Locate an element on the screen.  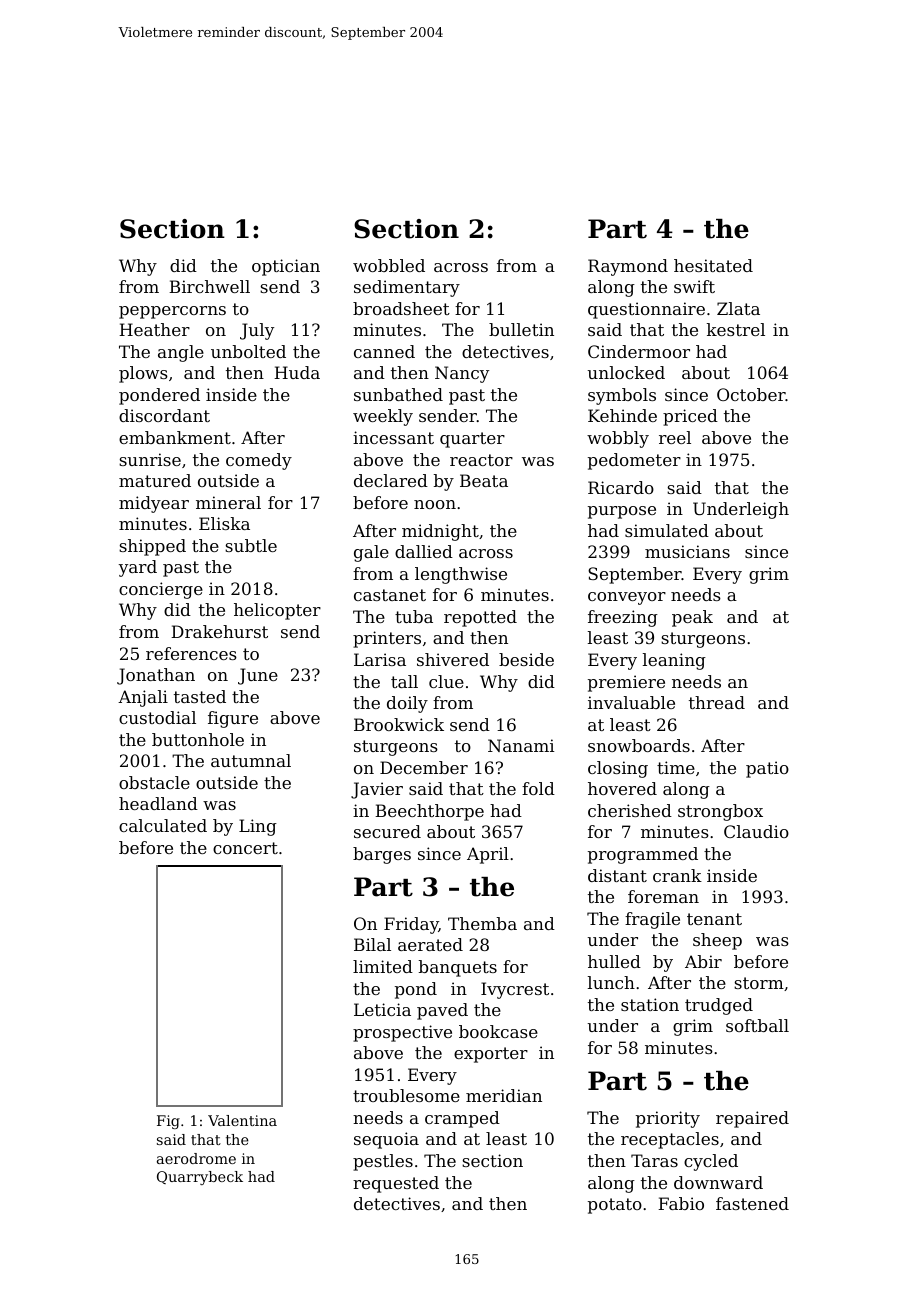
symbols is located at coordinates (622, 396).
